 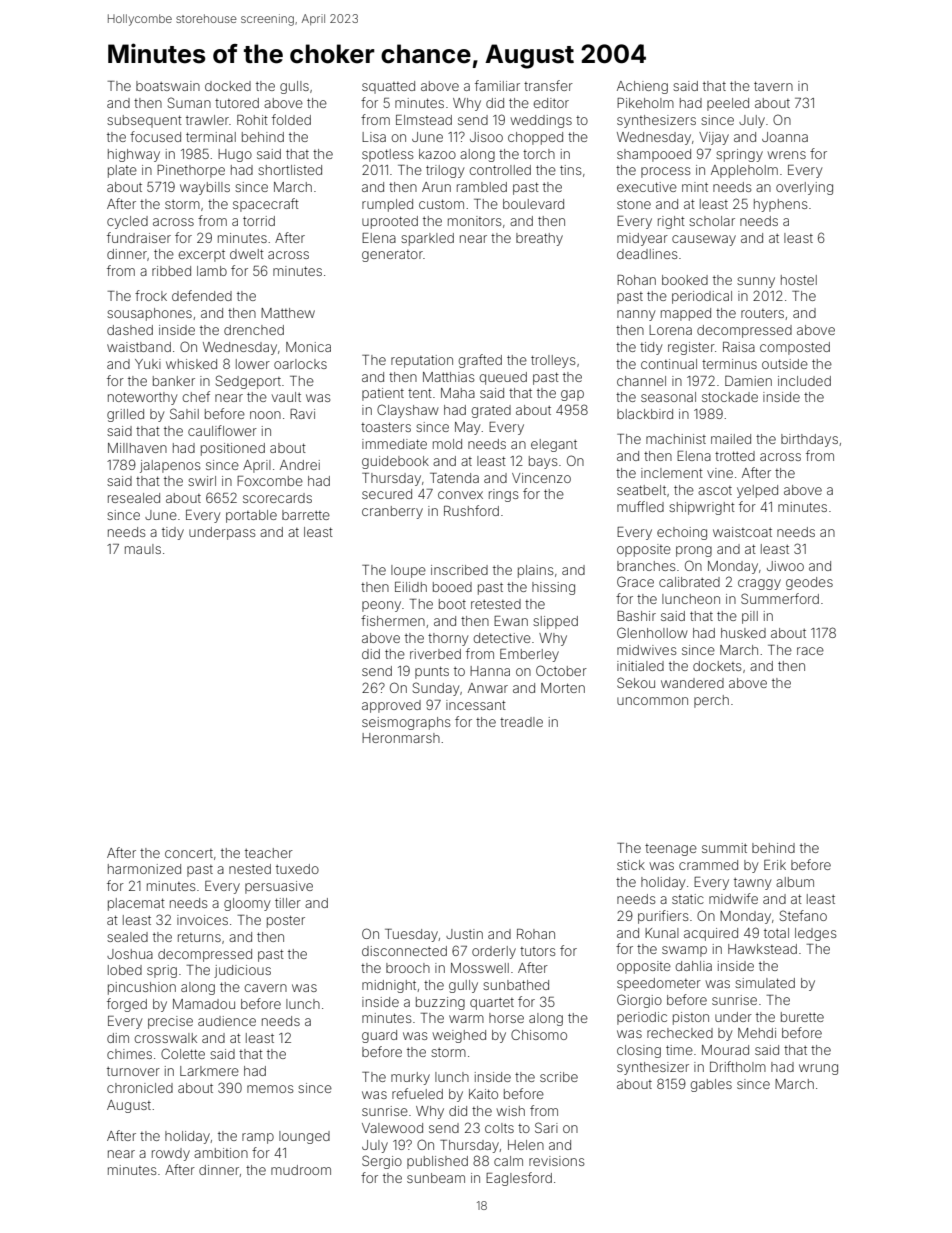 I want to click on gloomy, so click(x=247, y=904).
